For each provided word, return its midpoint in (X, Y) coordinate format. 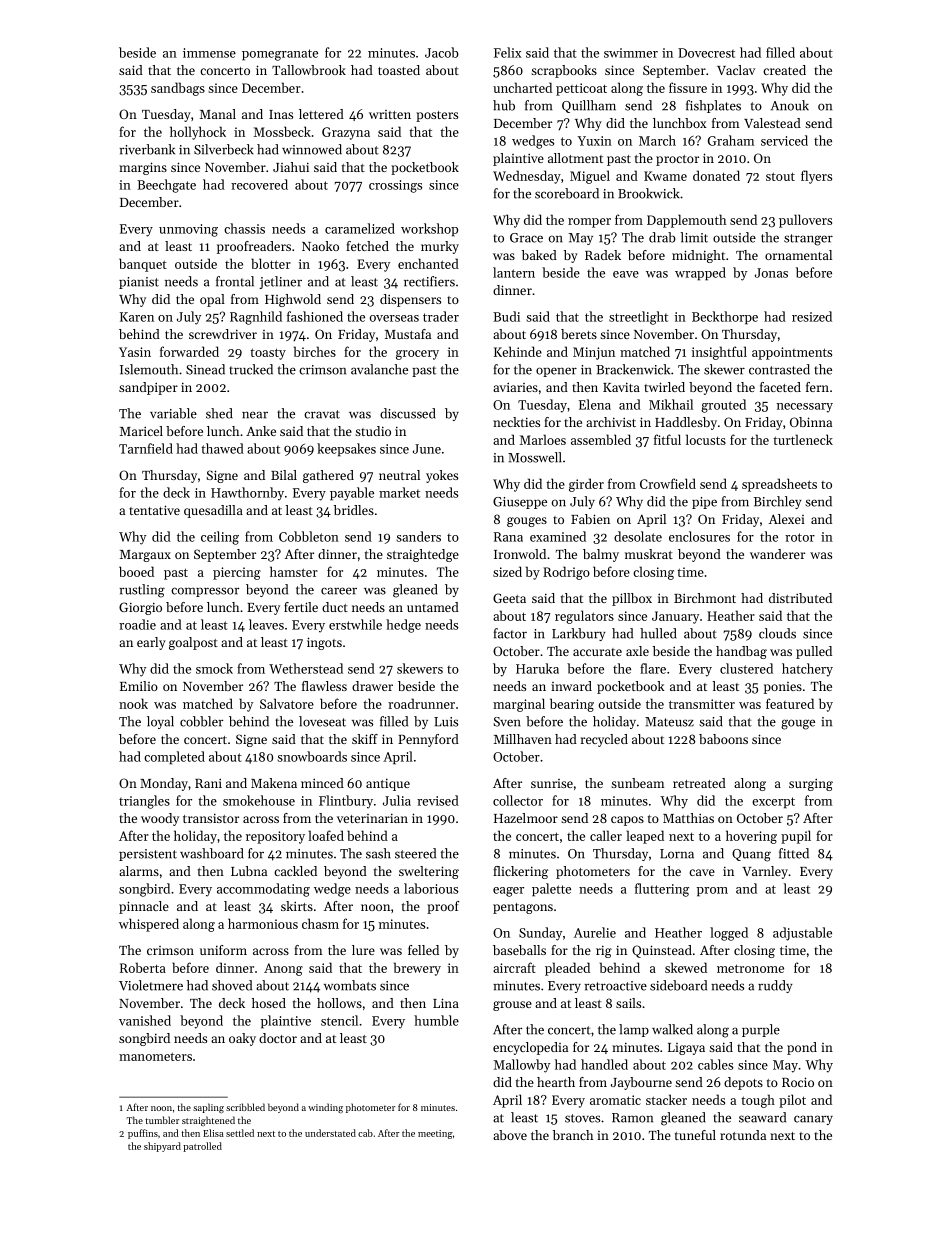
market (399, 492)
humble (436, 1020)
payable (352, 494)
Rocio (798, 1082)
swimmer (631, 53)
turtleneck (803, 439)
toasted (399, 70)
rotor (800, 537)
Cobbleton (309, 536)
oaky (242, 1039)
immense (209, 53)
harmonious (263, 923)
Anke (261, 431)
